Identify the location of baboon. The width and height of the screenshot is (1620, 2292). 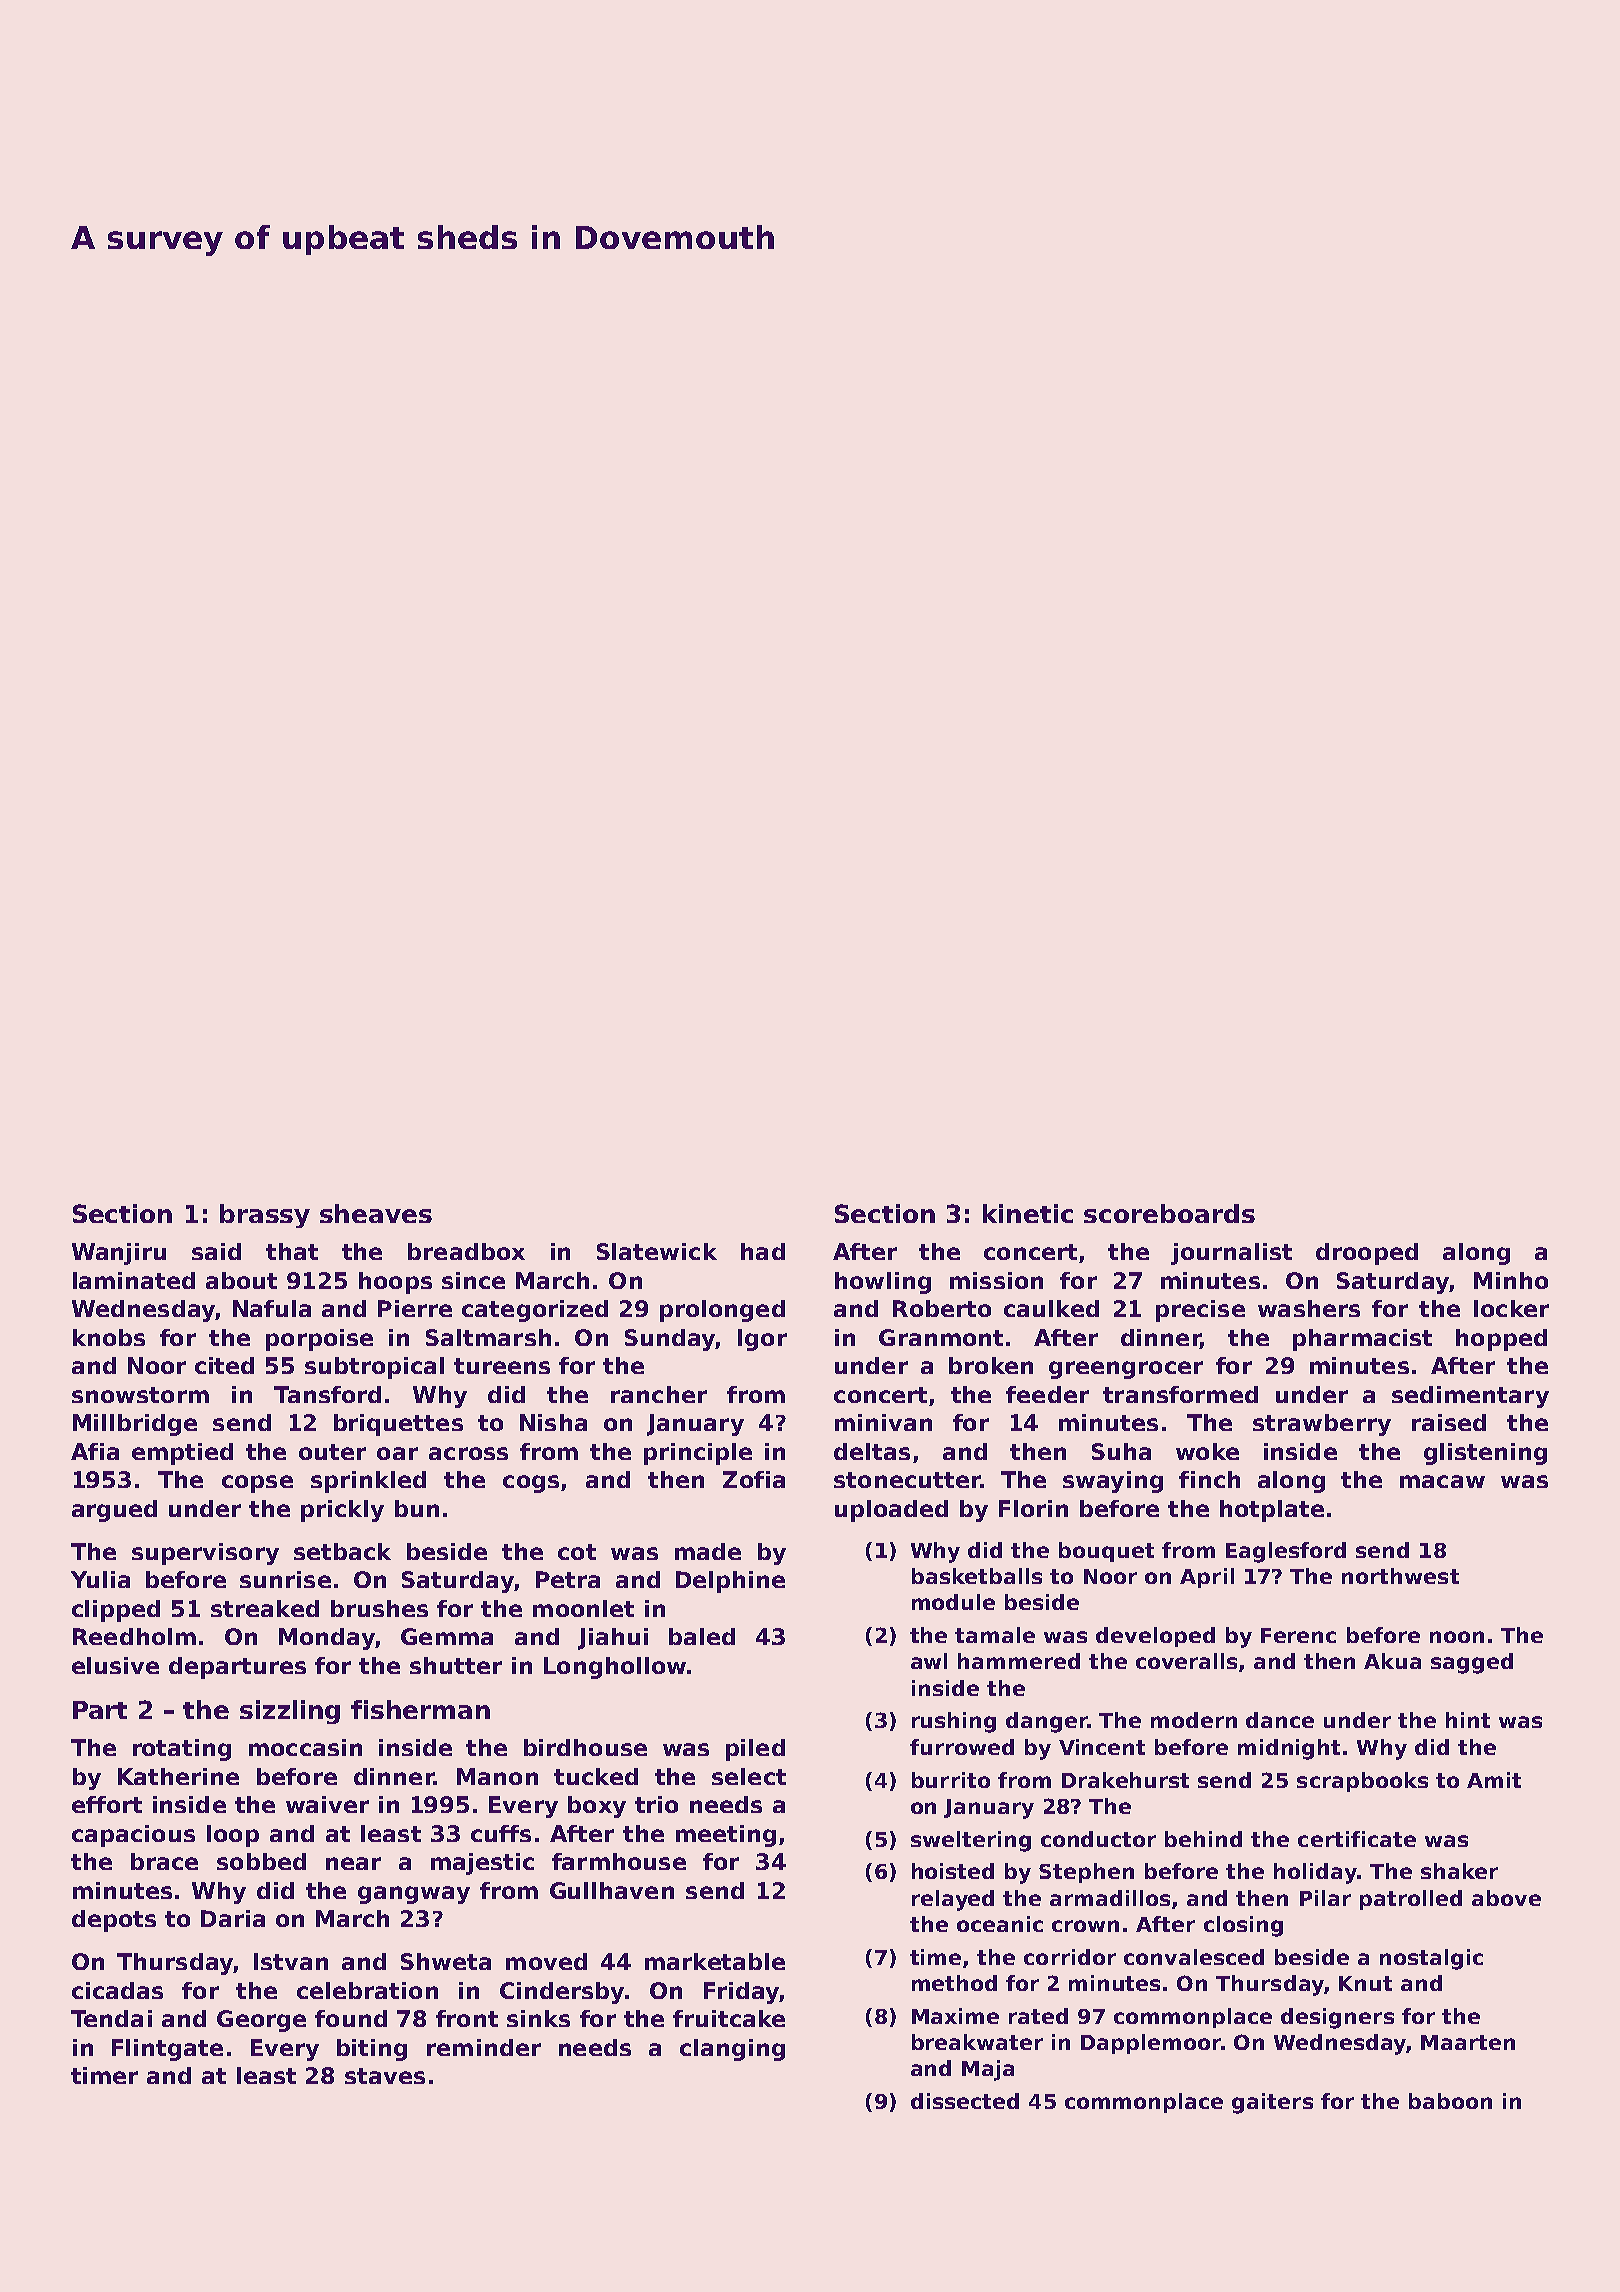
(1450, 2101).
